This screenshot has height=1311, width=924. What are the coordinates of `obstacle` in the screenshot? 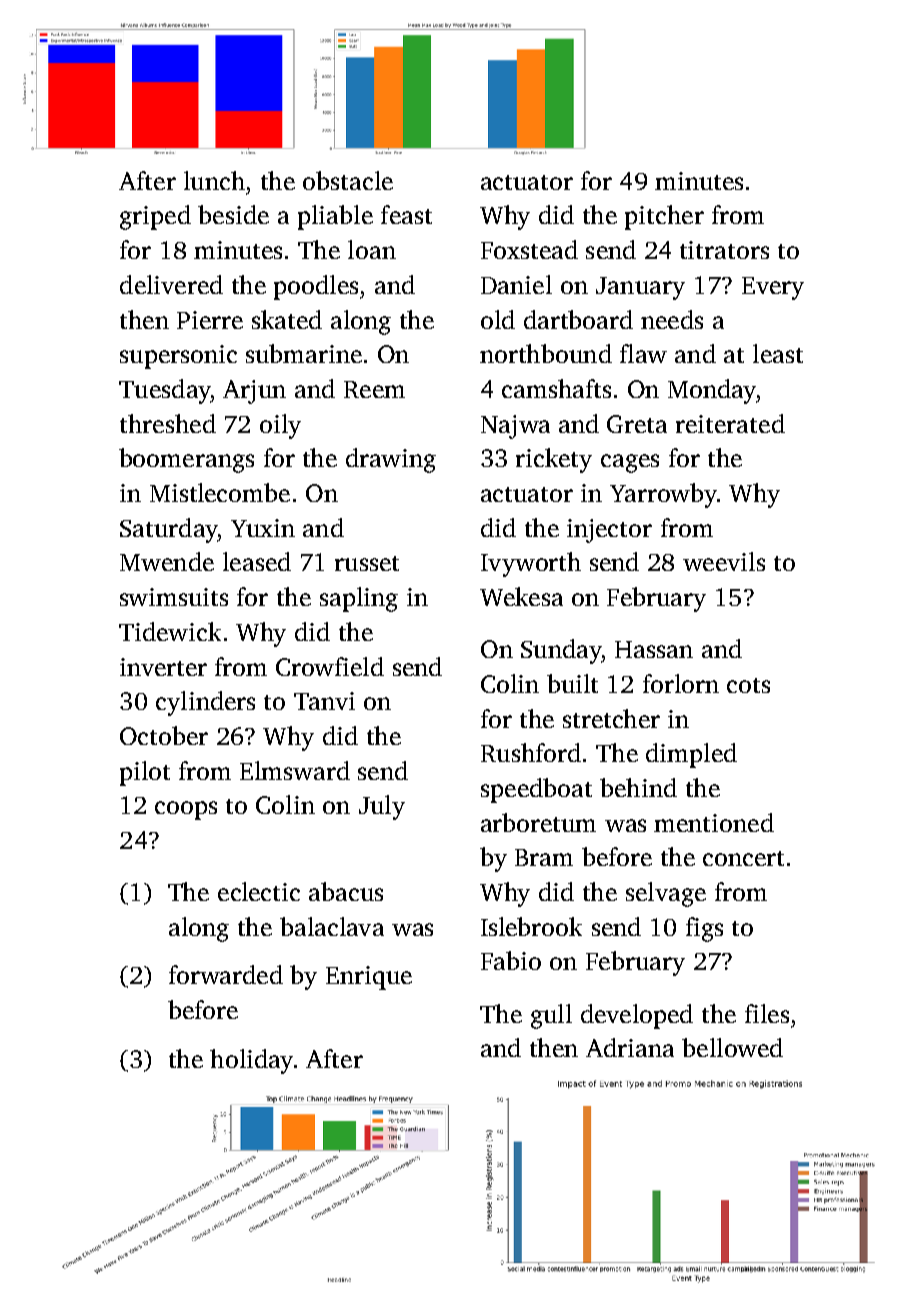 It's located at (348, 180).
